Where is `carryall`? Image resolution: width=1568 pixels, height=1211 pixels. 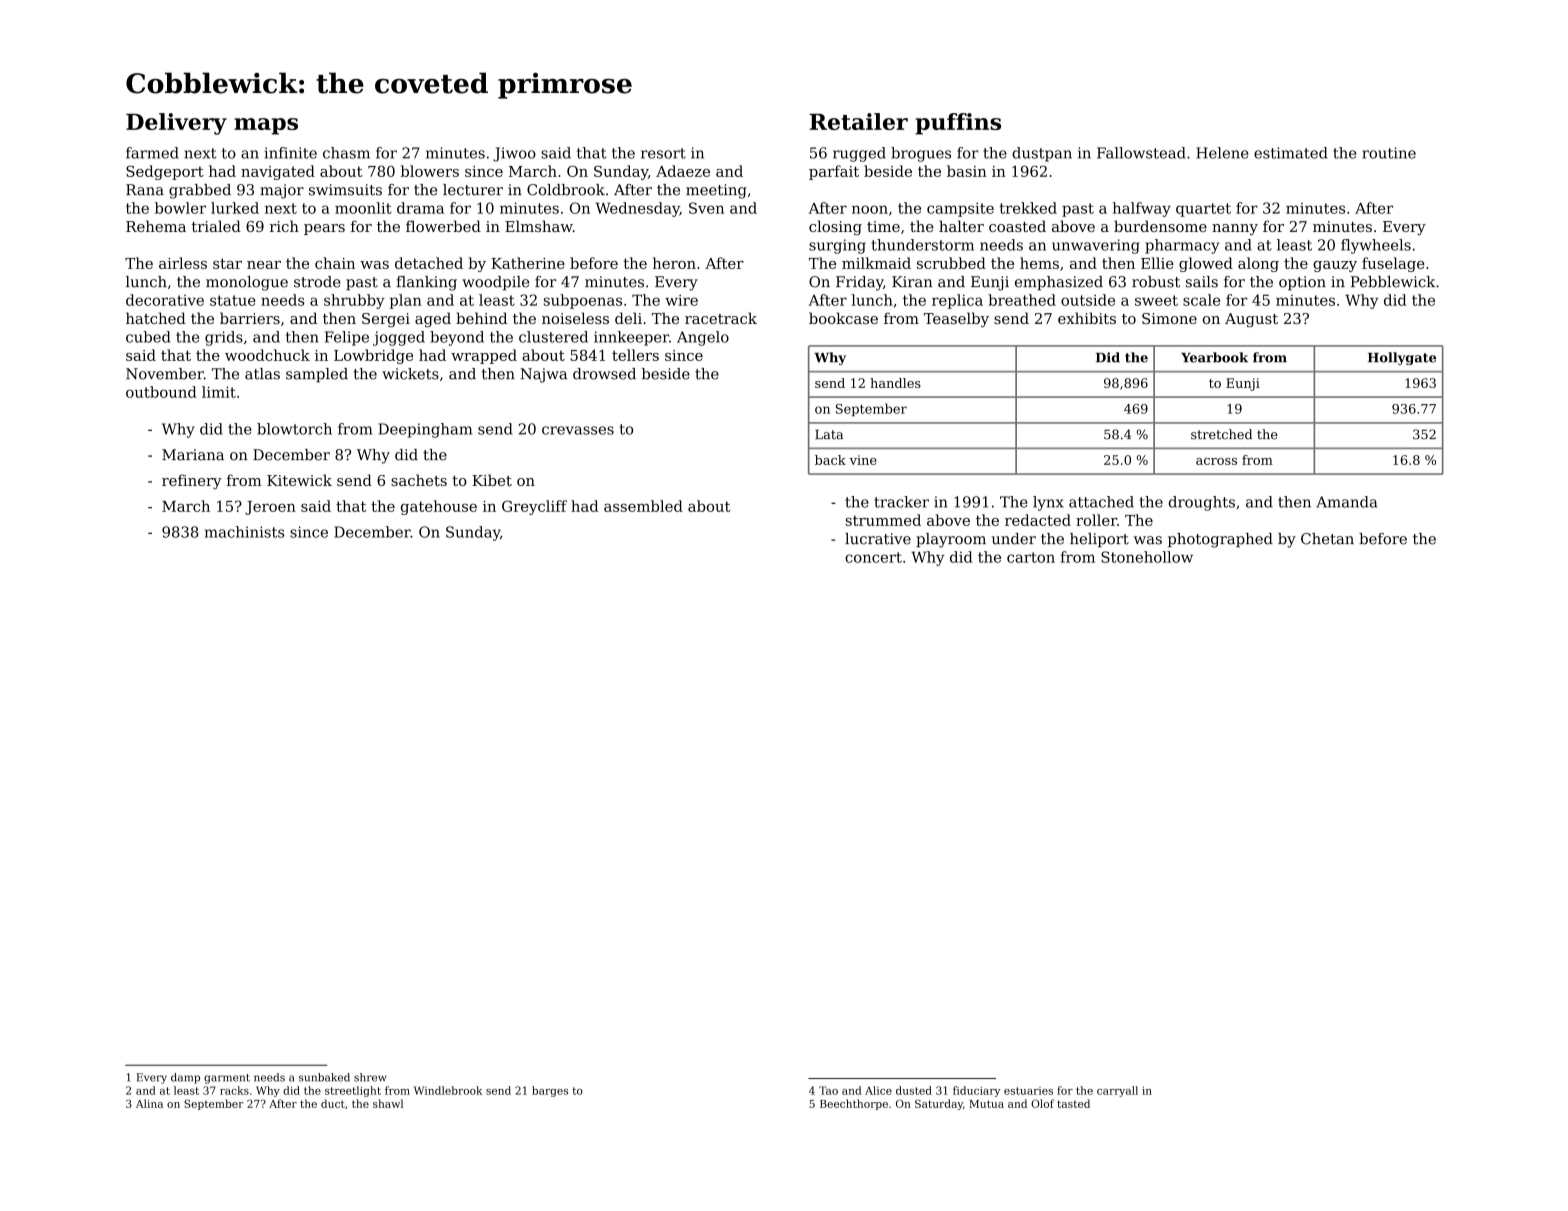 carryall is located at coordinates (1117, 1091).
